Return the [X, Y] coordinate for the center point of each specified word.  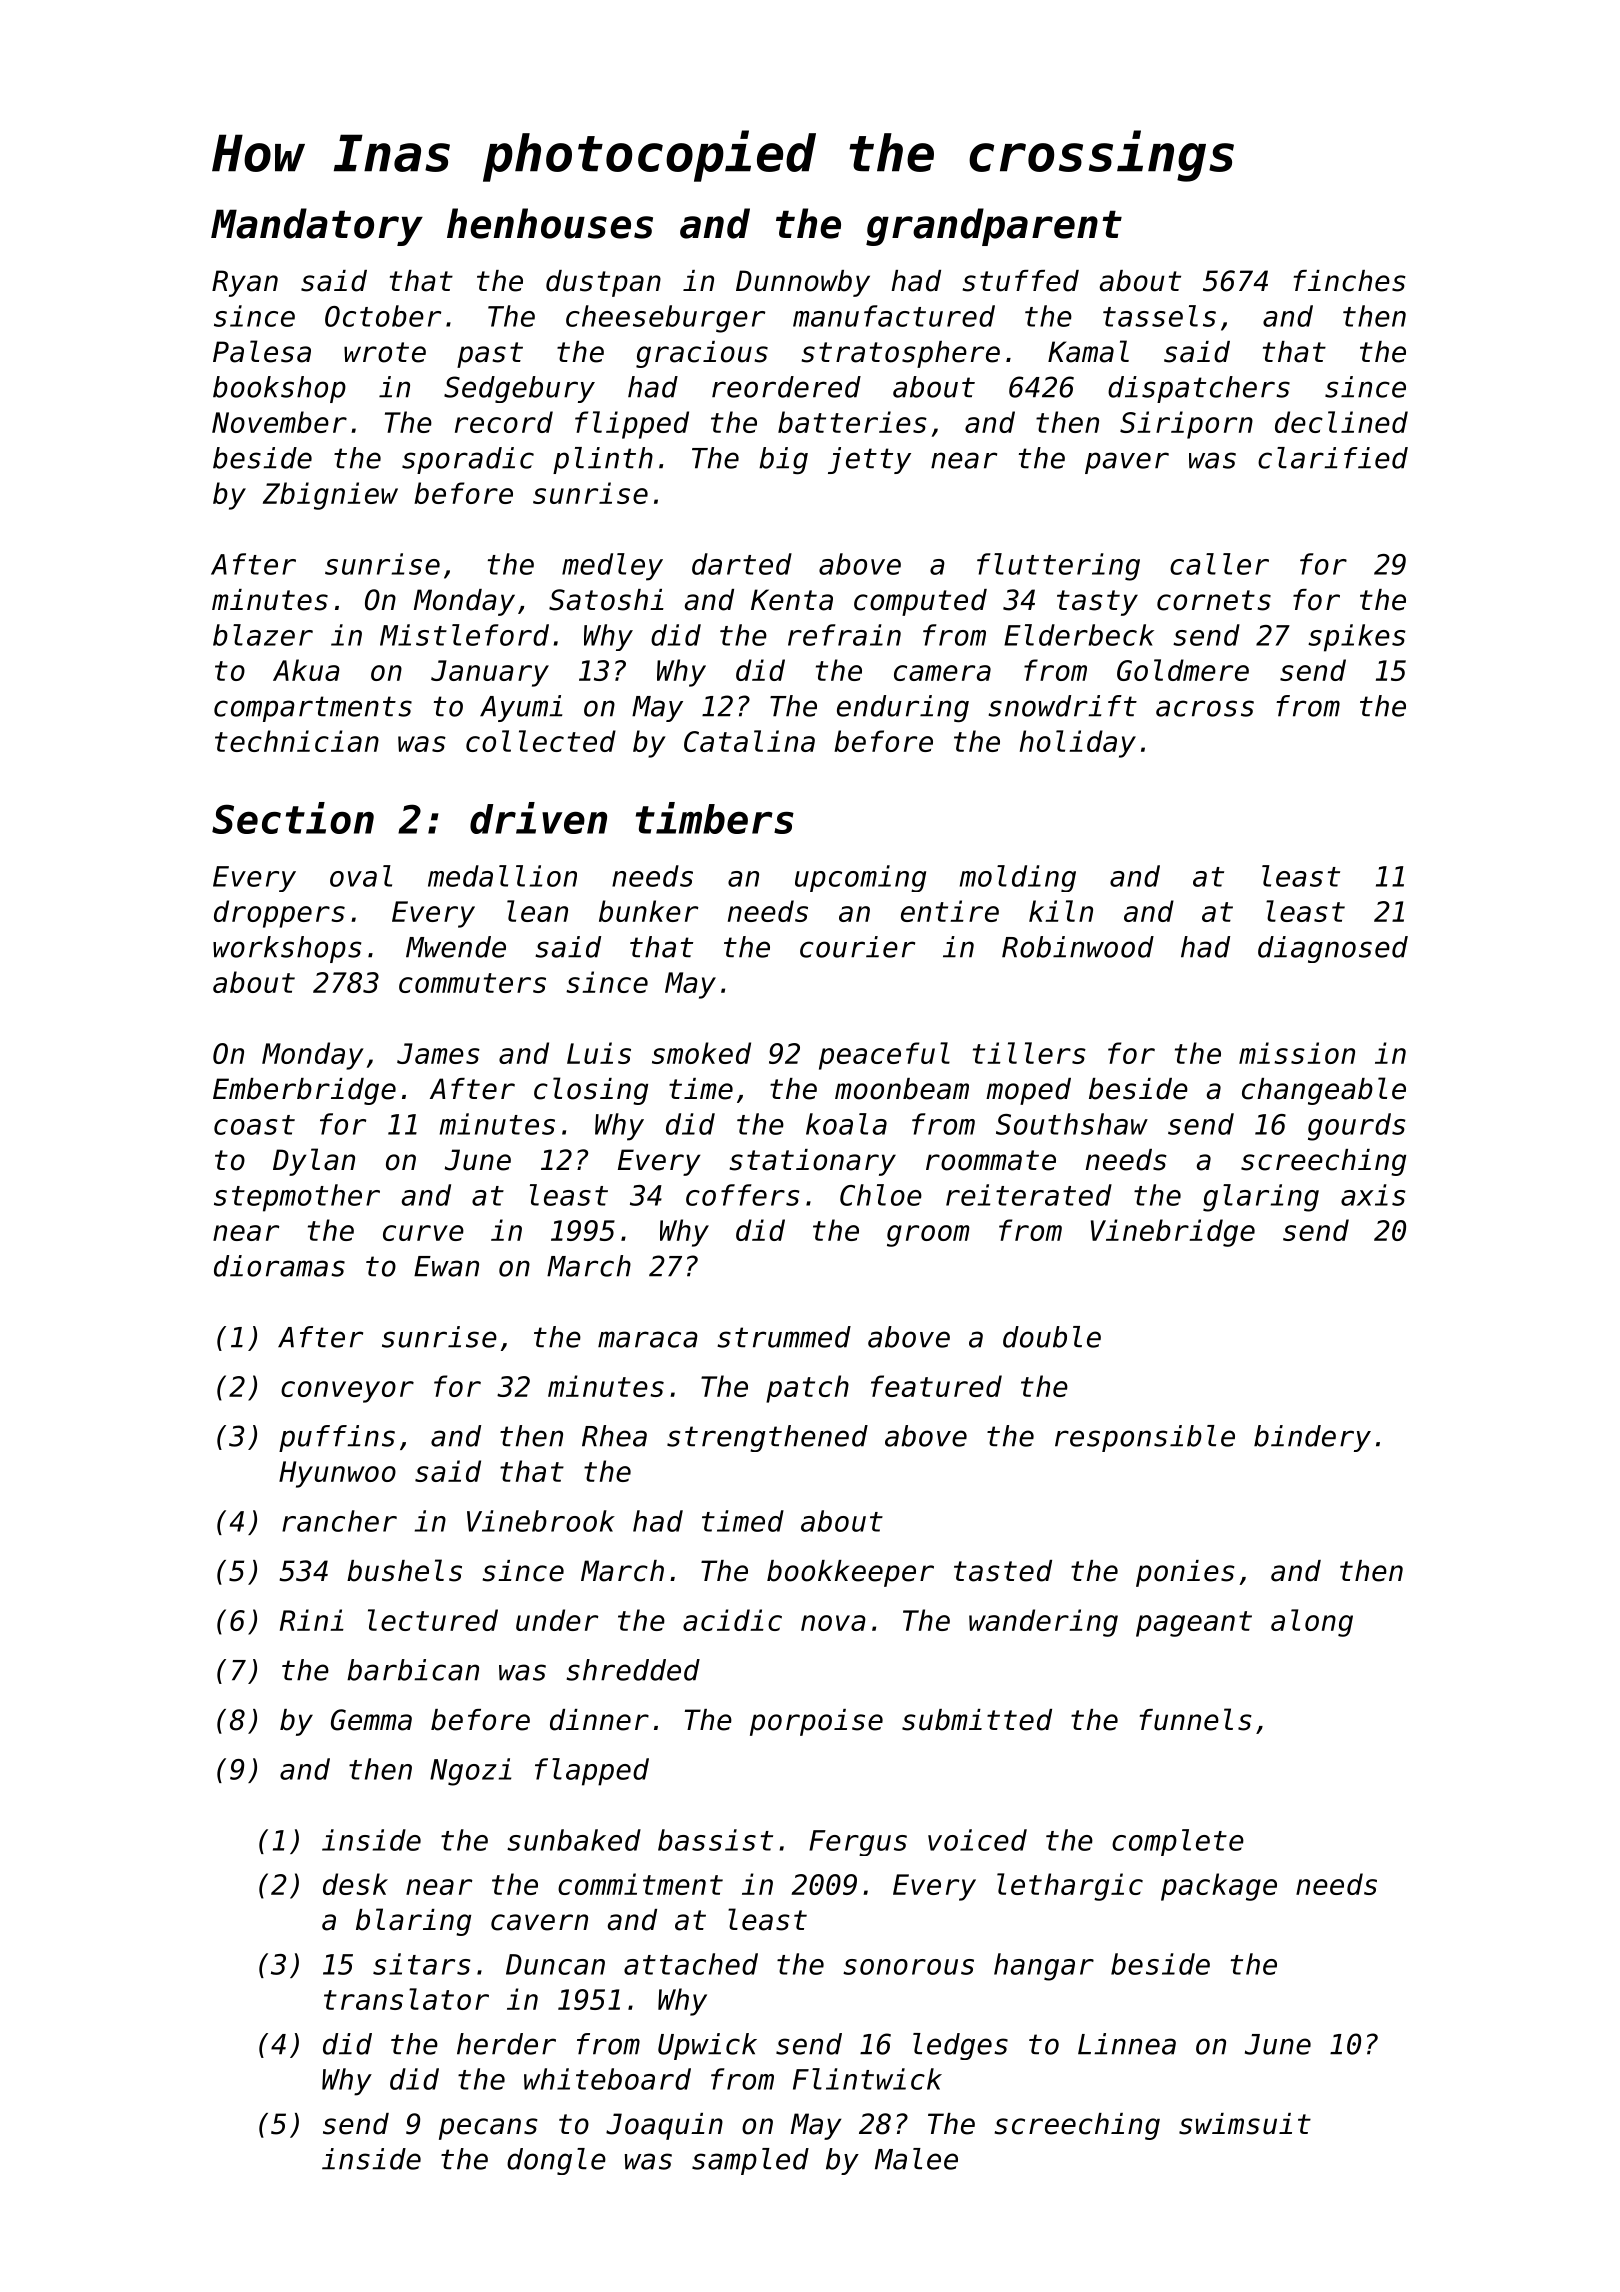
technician [297, 741]
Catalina [749, 741]
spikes [1357, 638]
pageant [1194, 1624]
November [279, 422]
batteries [852, 422]
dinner [599, 1720]
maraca [648, 1339]
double [1052, 1337]
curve [423, 1233]
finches [1350, 281]
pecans [488, 2129]
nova [833, 1623]
